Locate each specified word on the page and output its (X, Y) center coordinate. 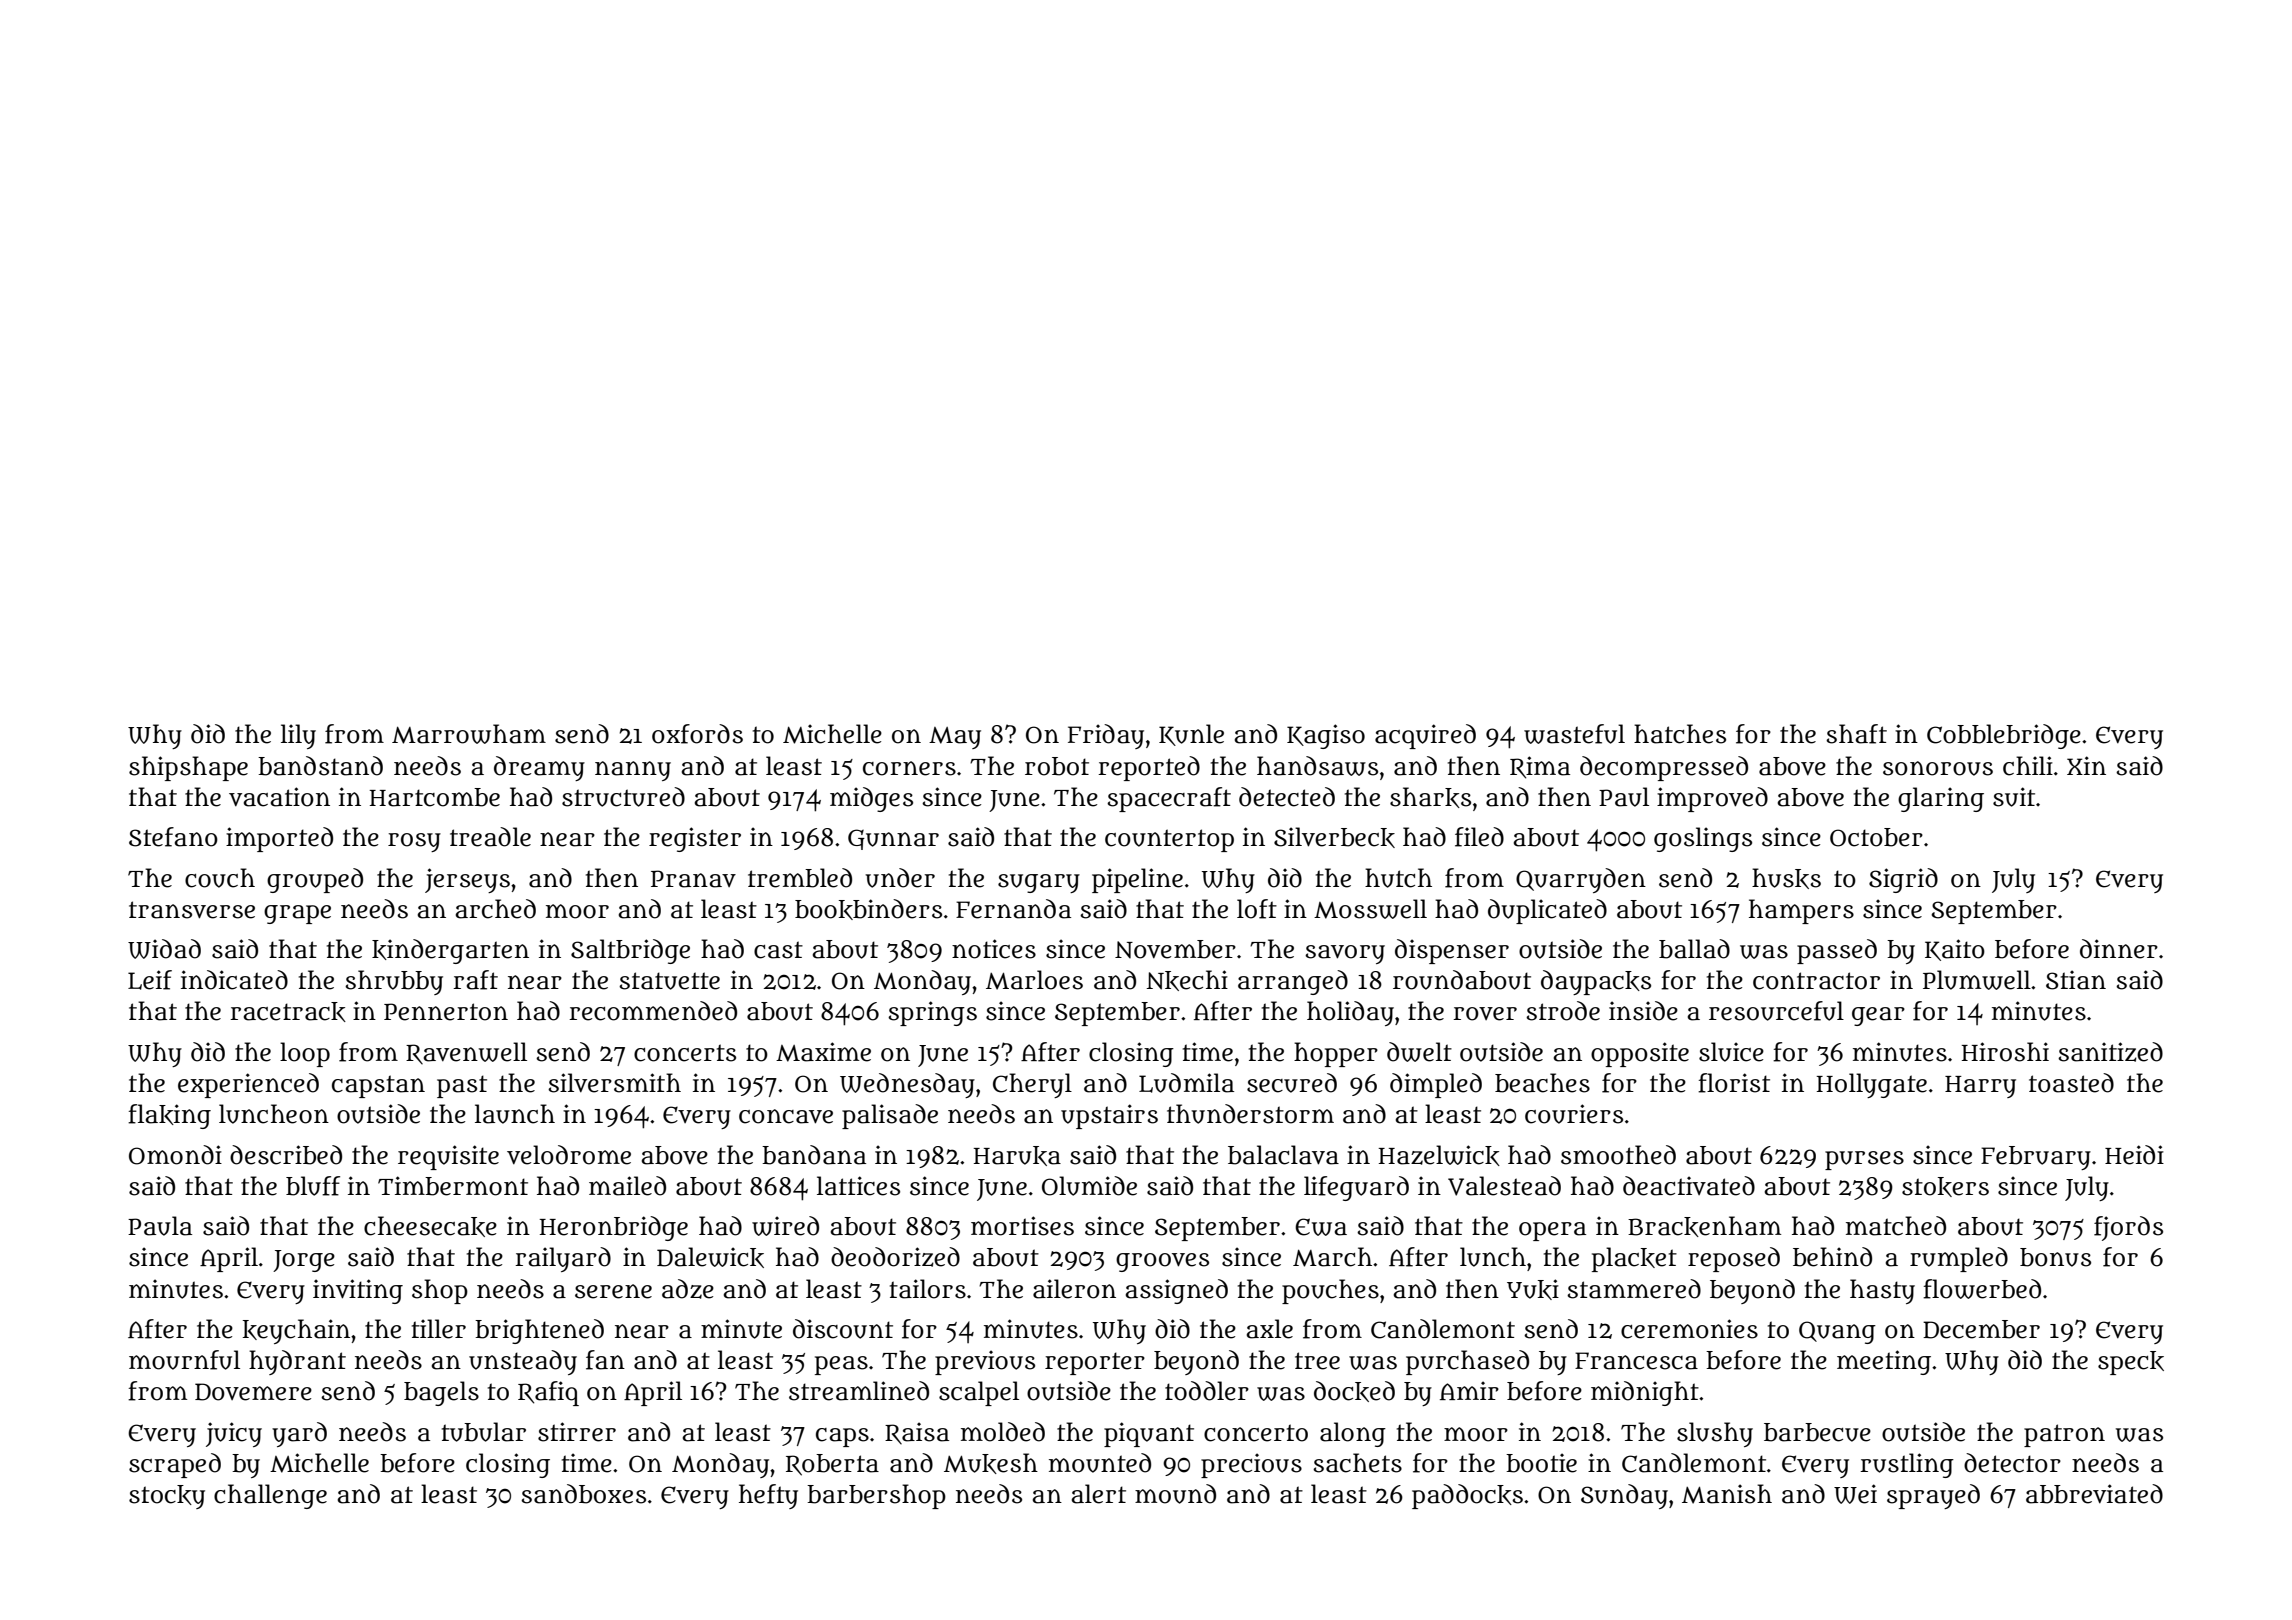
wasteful (1574, 734)
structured (623, 797)
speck (2131, 1363)
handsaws (1317, 766)
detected (1287, 797)
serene (613, 1291)
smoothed (1618, 1155)
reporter (1095, 1363)
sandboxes (583, 1494)
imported (279, 839)
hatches (1680, 734)
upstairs (1109, 1116)
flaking (169, 1116)
